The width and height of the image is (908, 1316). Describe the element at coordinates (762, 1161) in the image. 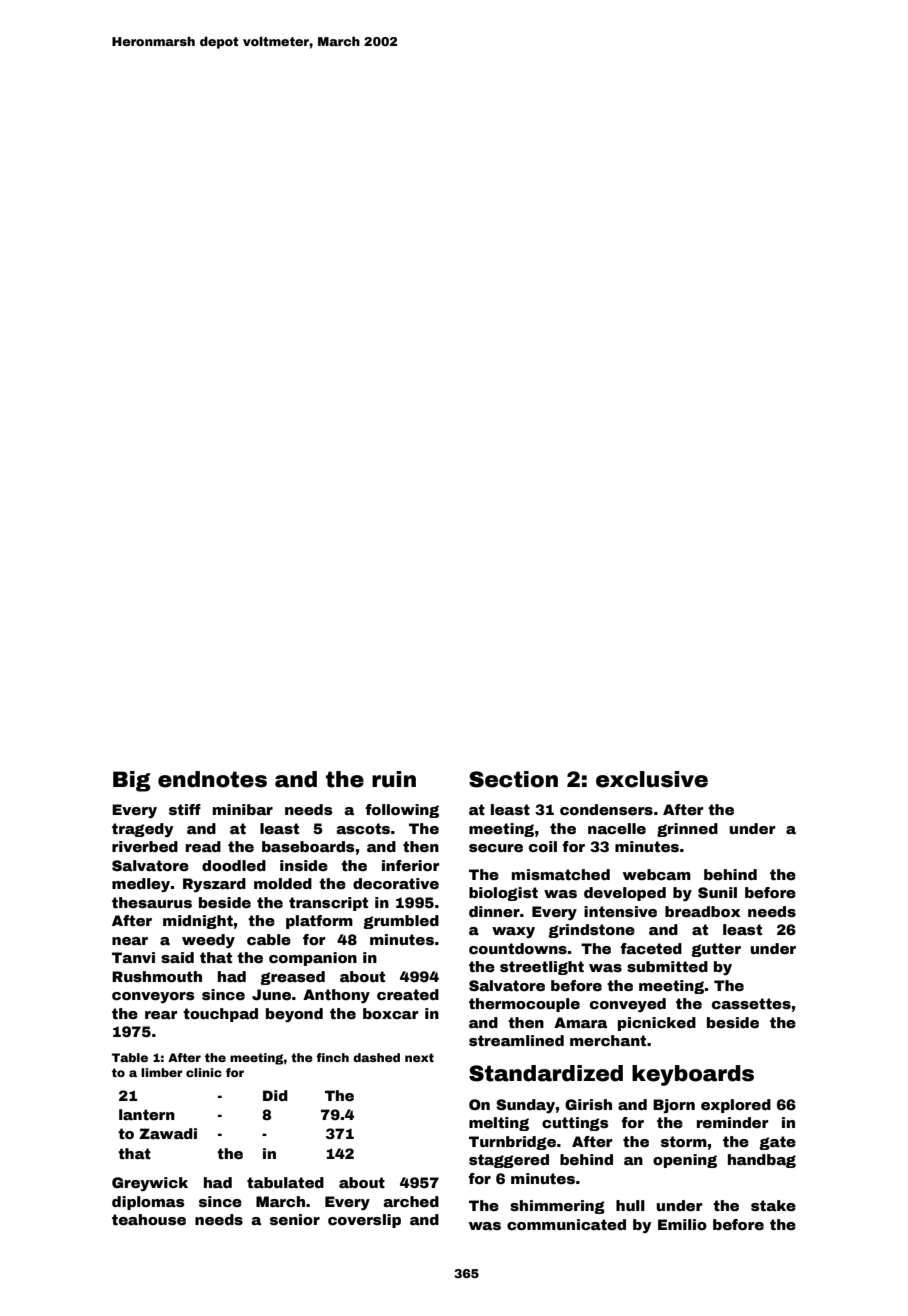

I see `handbag` at that location.
